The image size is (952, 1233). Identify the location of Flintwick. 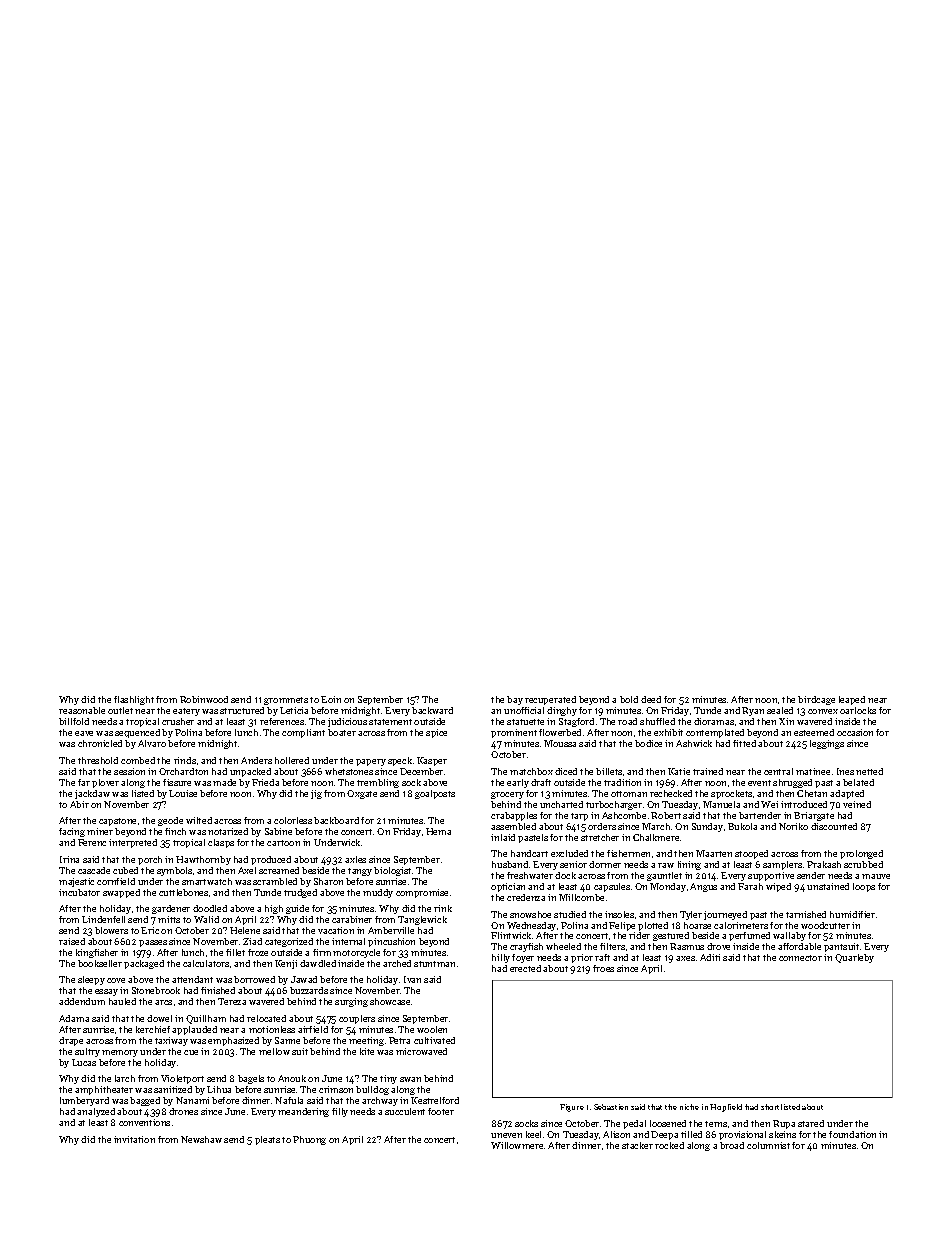
(511, 935).
